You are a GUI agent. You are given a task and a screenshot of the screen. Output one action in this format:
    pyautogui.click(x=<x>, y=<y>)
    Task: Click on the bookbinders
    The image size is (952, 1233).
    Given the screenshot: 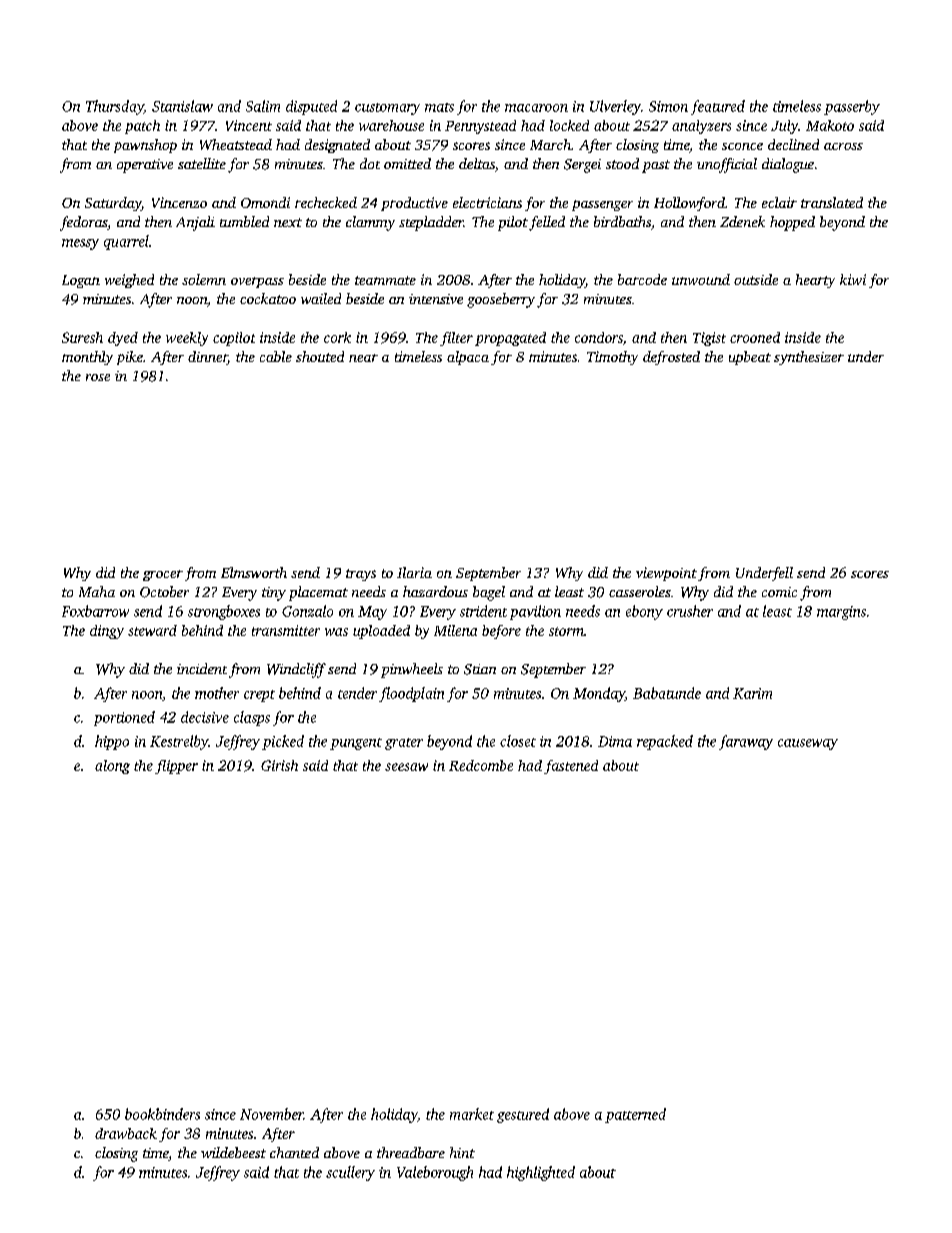 What is the action you would take?
    pyautogui.click(x=162, y=1114)
